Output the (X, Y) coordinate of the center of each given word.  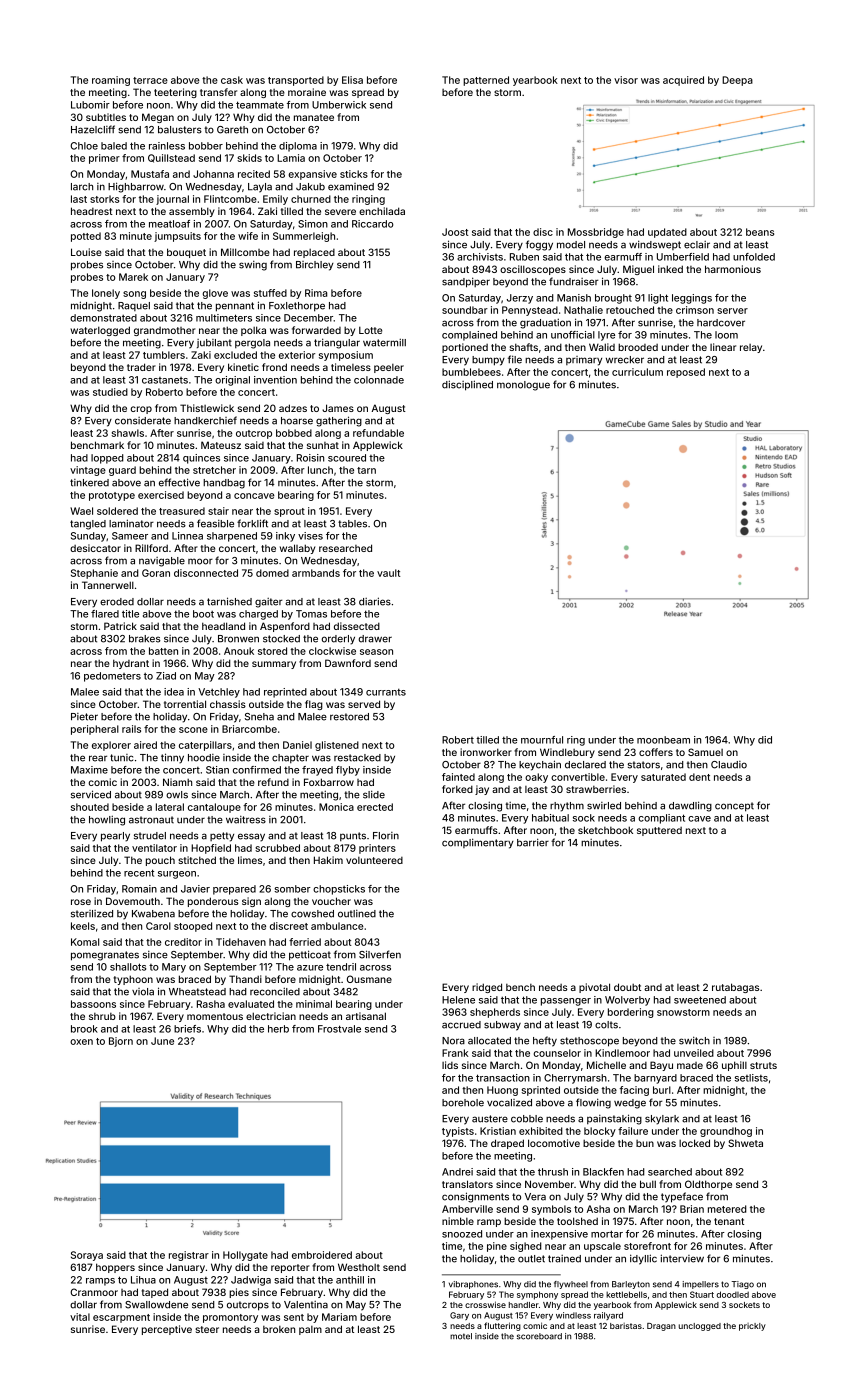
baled (114, 146)
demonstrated (103, 318)
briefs (187, 1029)
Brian (692, 1209)
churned (311, 199)
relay (751, 348)
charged (258, 615)
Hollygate (245, 1256)
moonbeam (663, 740)
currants (386, 692)
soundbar (465, 310)
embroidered (322, 1255)
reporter (290, 1268)
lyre (606, 336)
